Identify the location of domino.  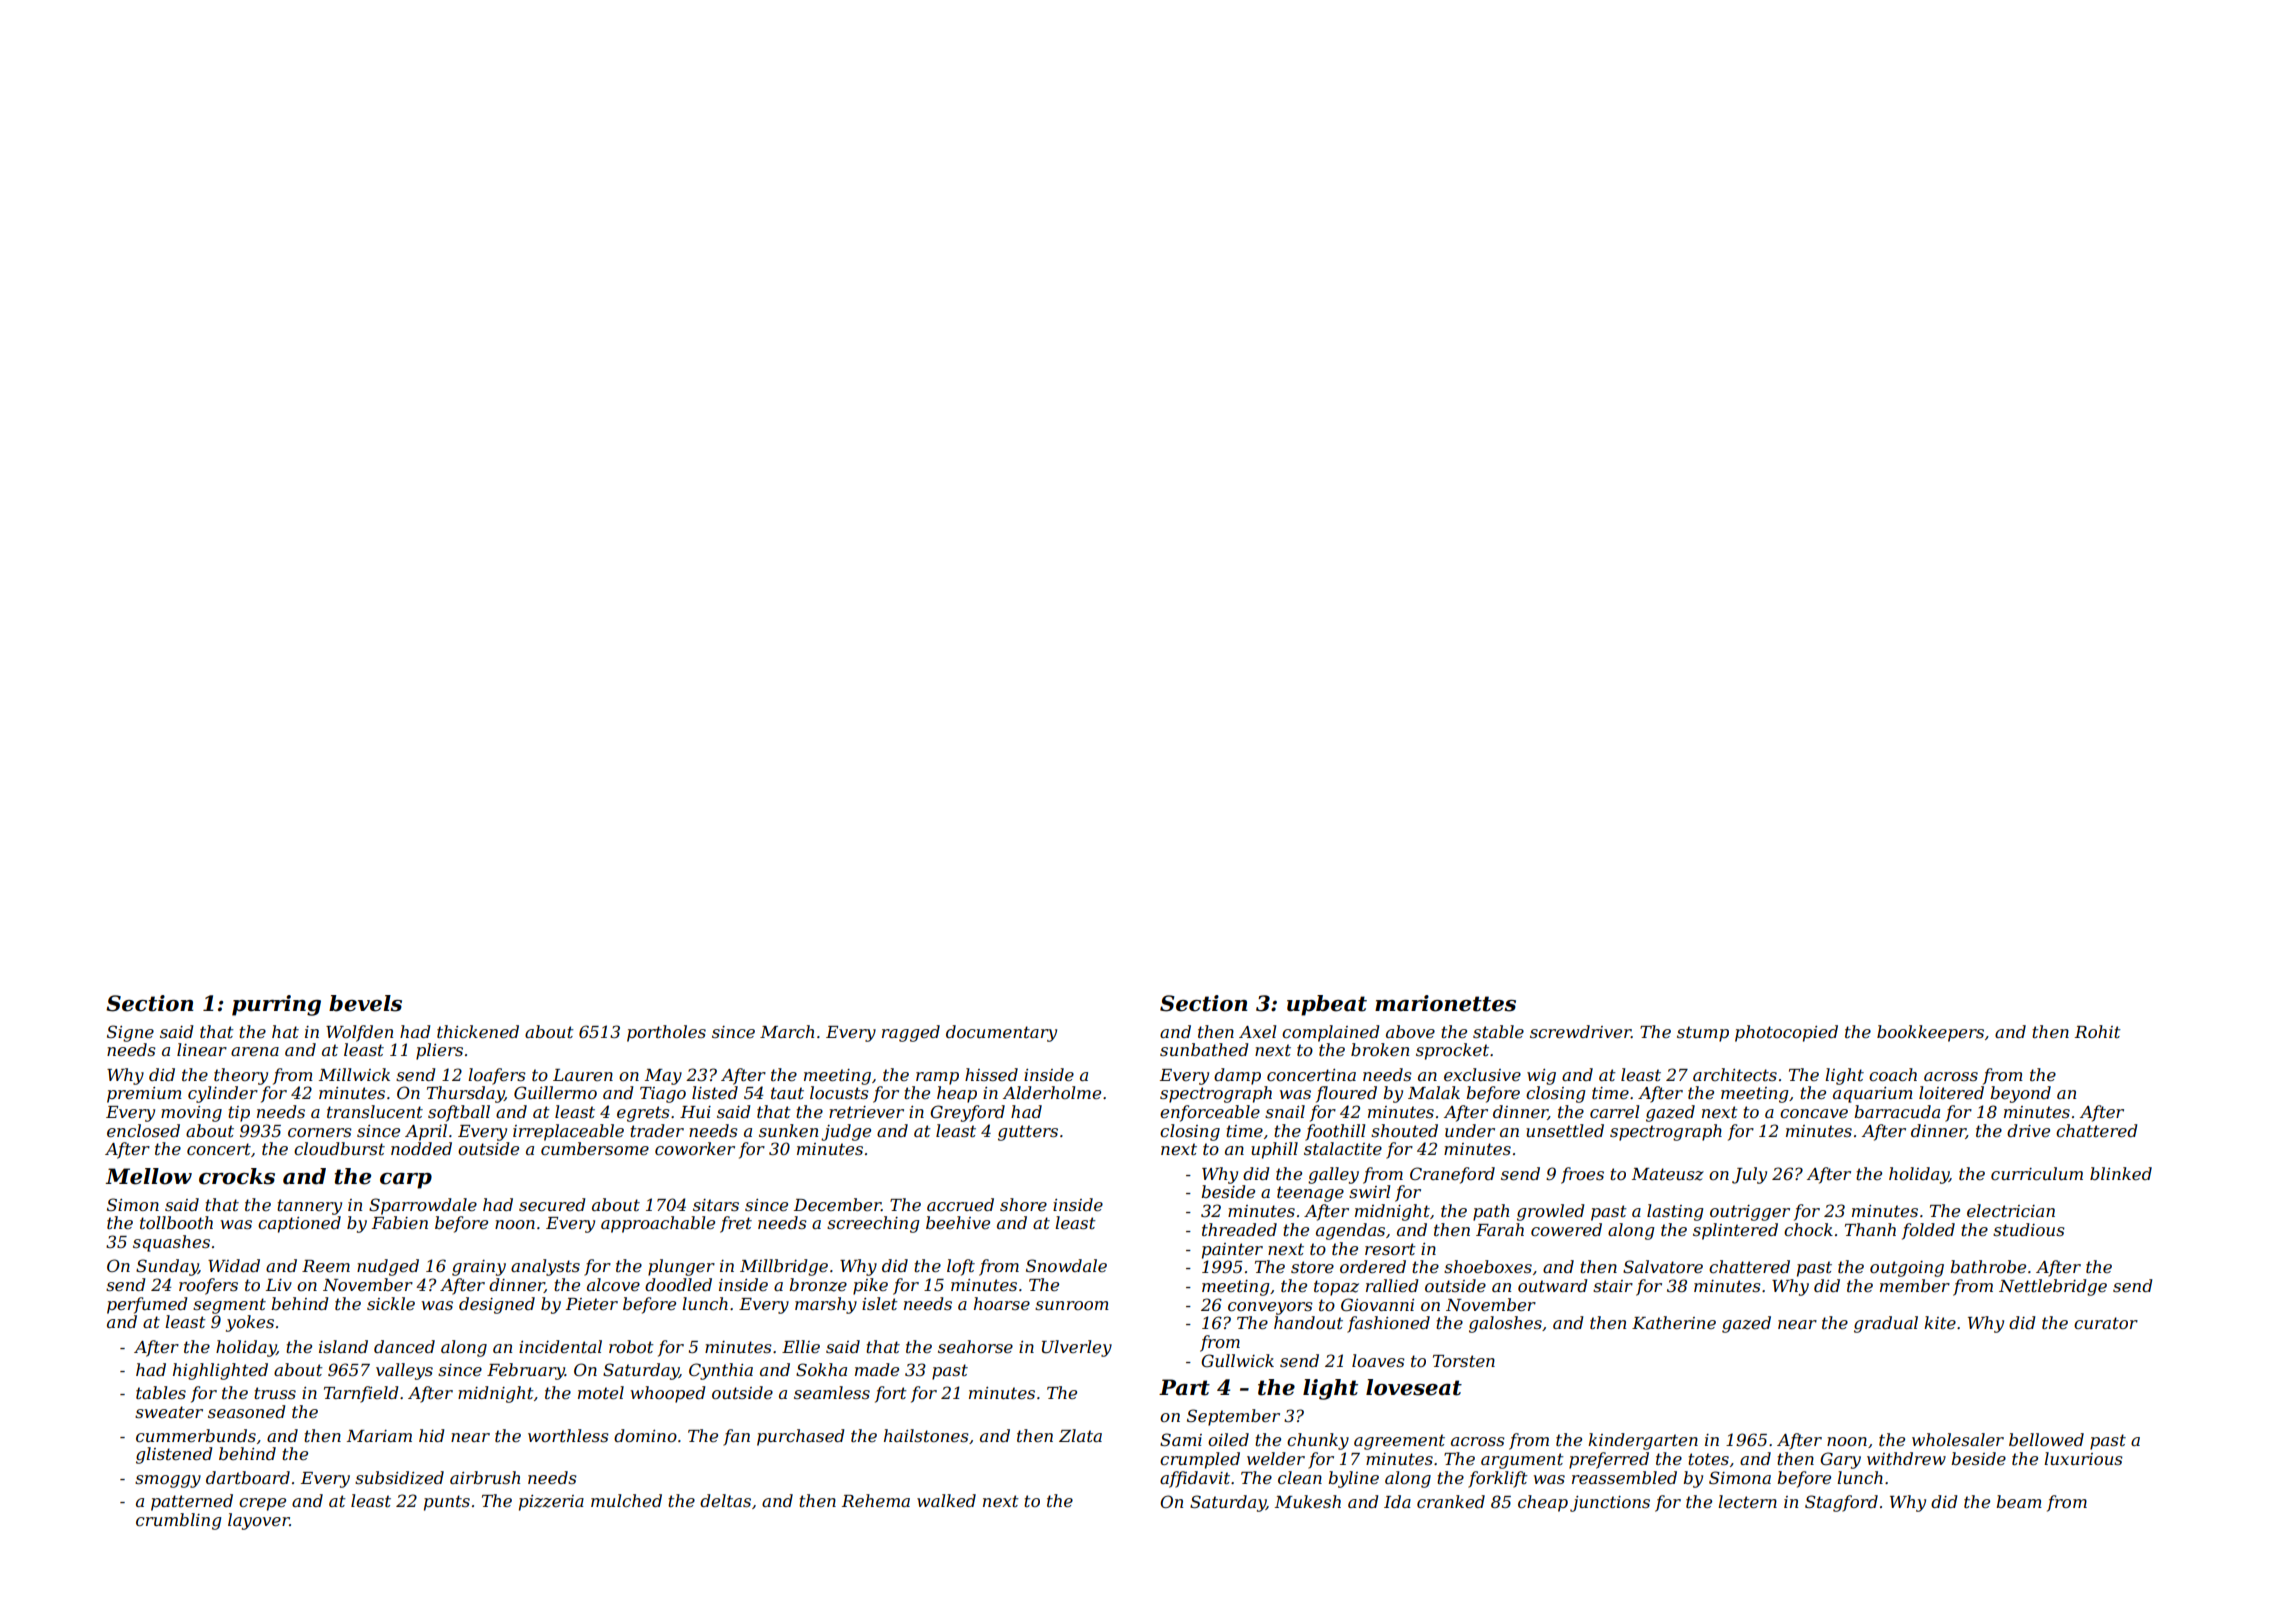
(645, 1435).
